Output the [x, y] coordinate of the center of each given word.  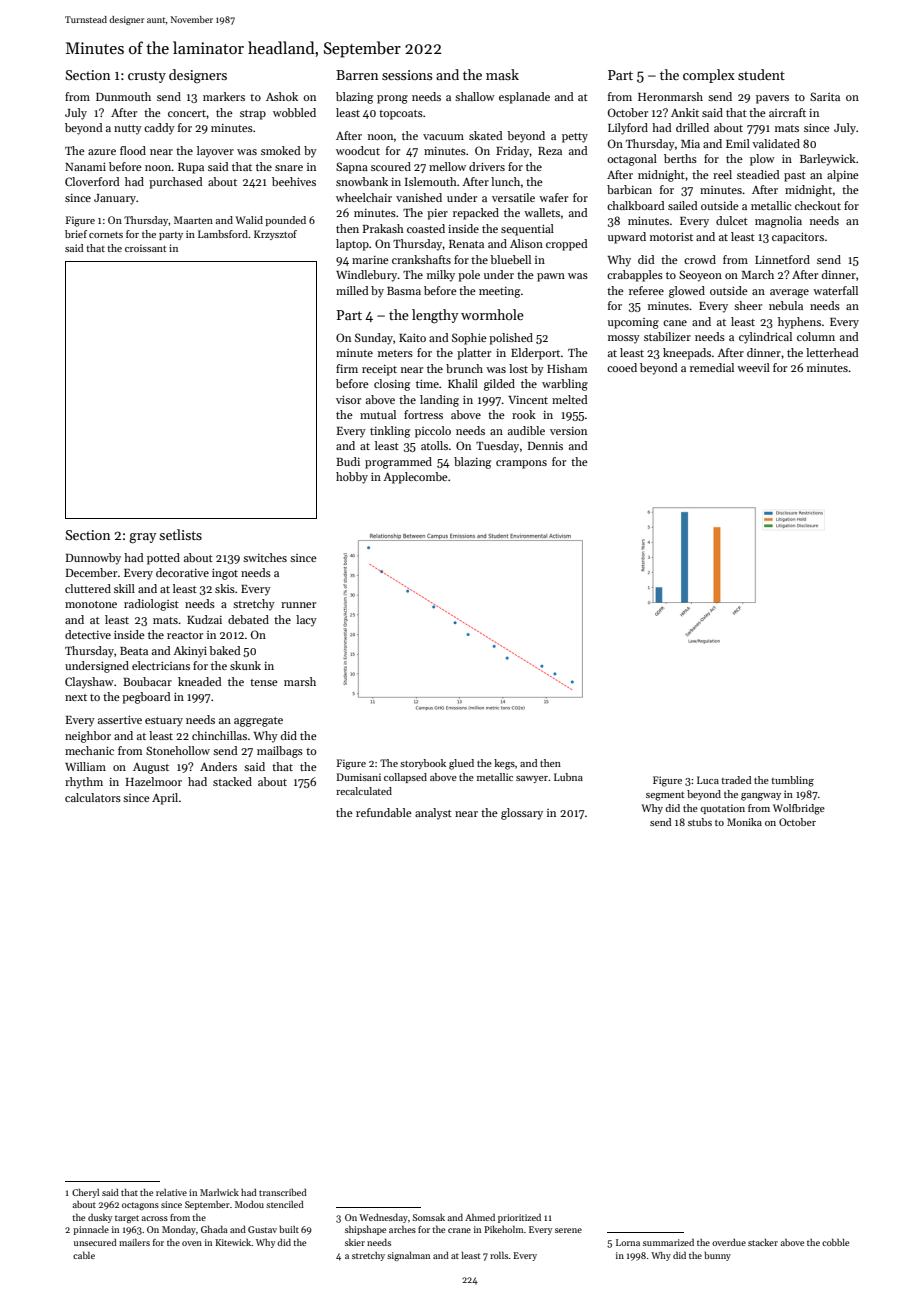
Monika [744, 822]
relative [171, 1192]
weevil [753, 367]
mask [502, 74]
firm [347, 368]
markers [224, 96]
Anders [218, 766]
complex [709, 76]
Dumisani [359, 777]
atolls [434, 445]
